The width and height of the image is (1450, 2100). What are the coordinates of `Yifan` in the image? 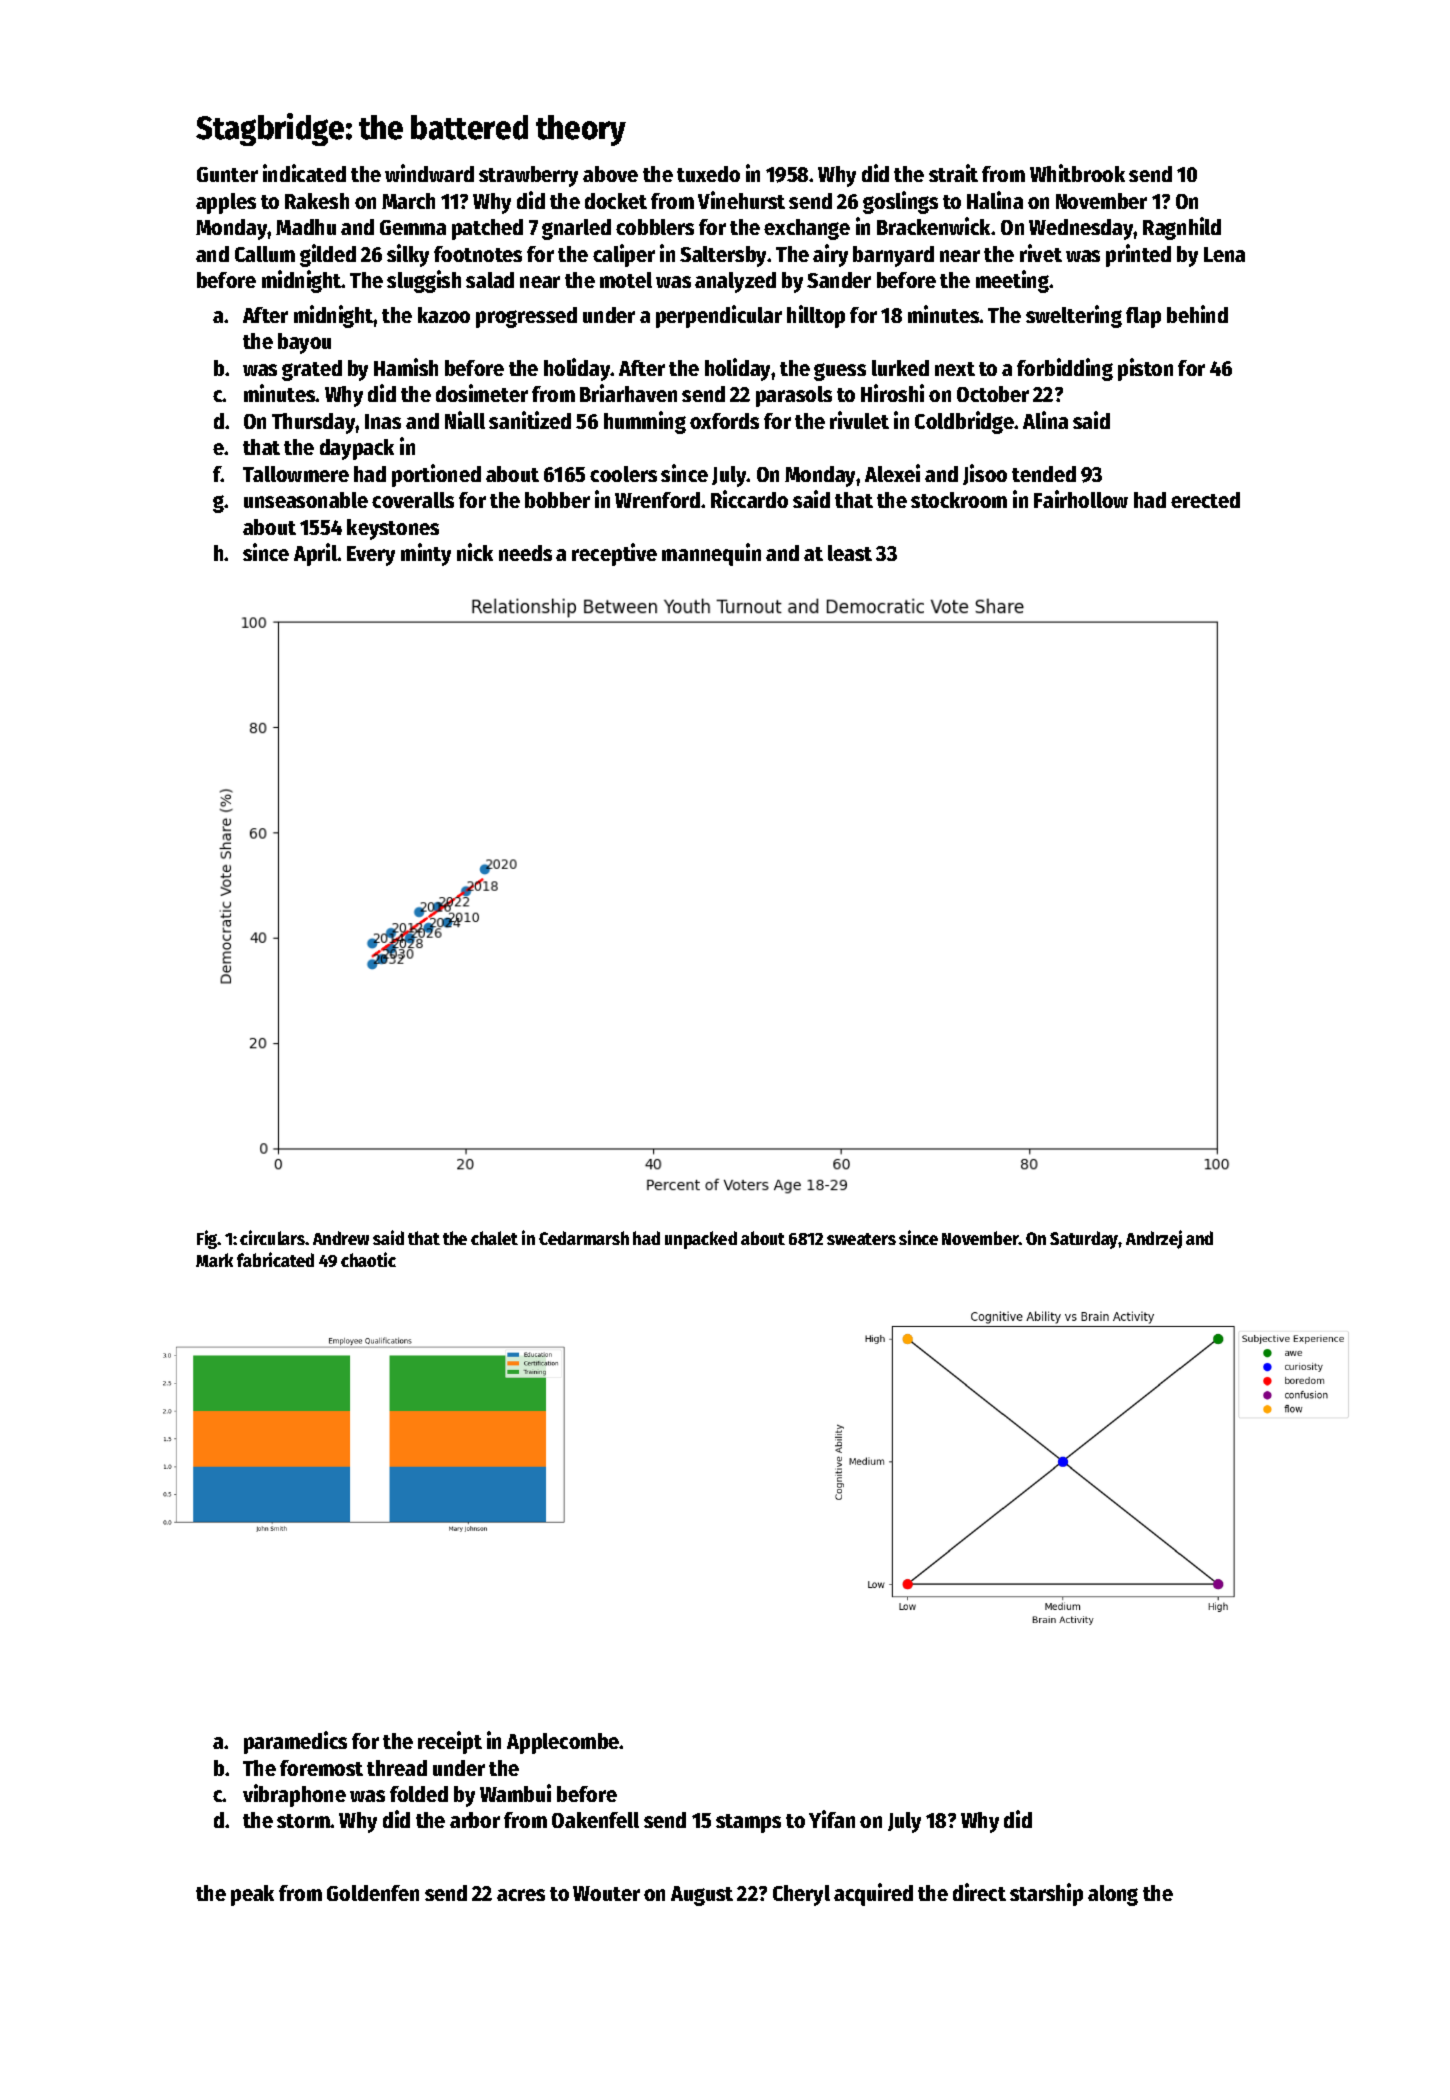 It's located at (832, 1819).
